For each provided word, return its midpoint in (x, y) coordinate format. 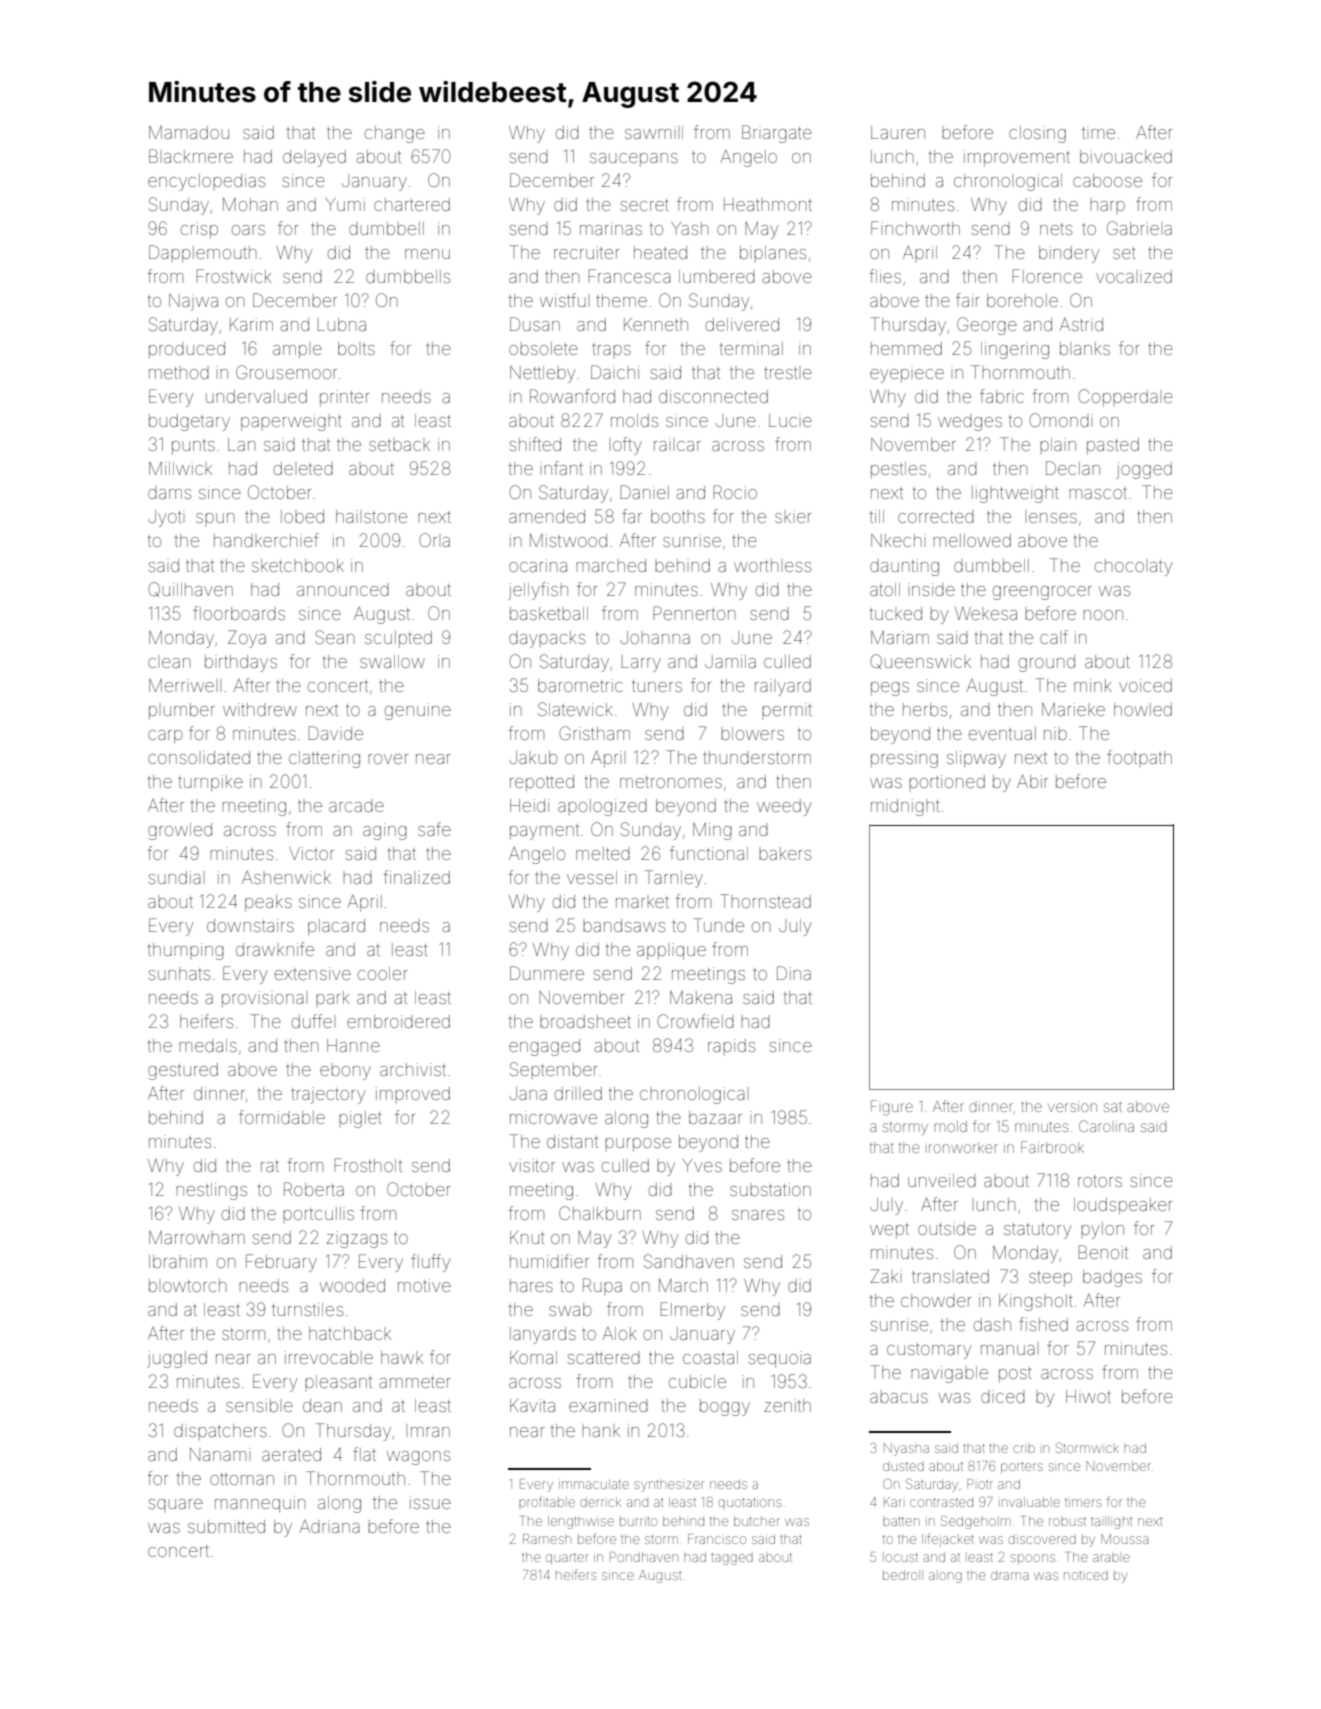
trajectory (328, 1095)
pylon (1102, 1230)
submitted (226, 1526)
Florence (1047, 276)
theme (621, 300)
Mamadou (189, 132)
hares (531, 1285)
